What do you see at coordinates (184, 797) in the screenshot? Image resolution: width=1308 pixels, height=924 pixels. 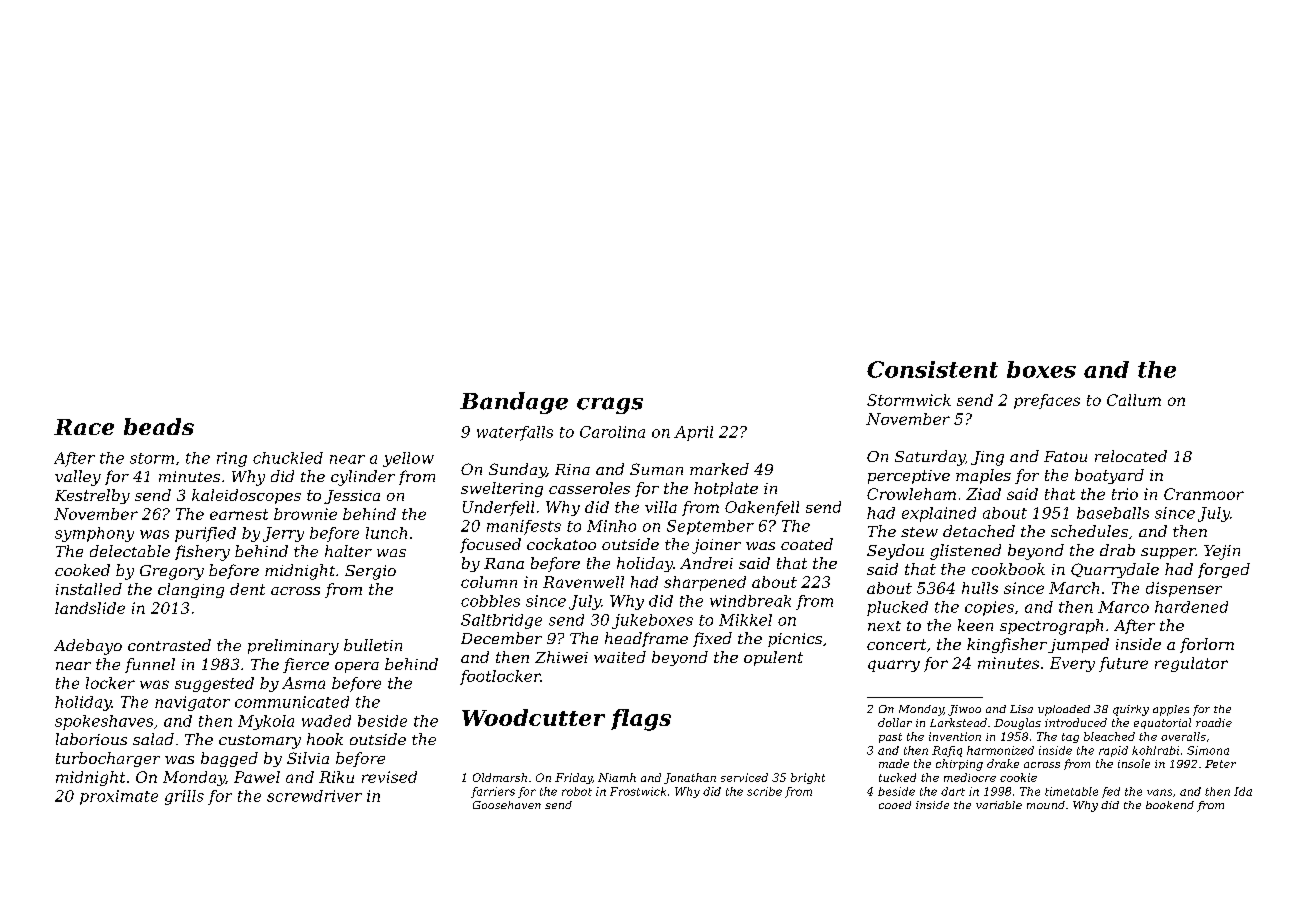 I see `grills` at bounding box center [184, 797].
